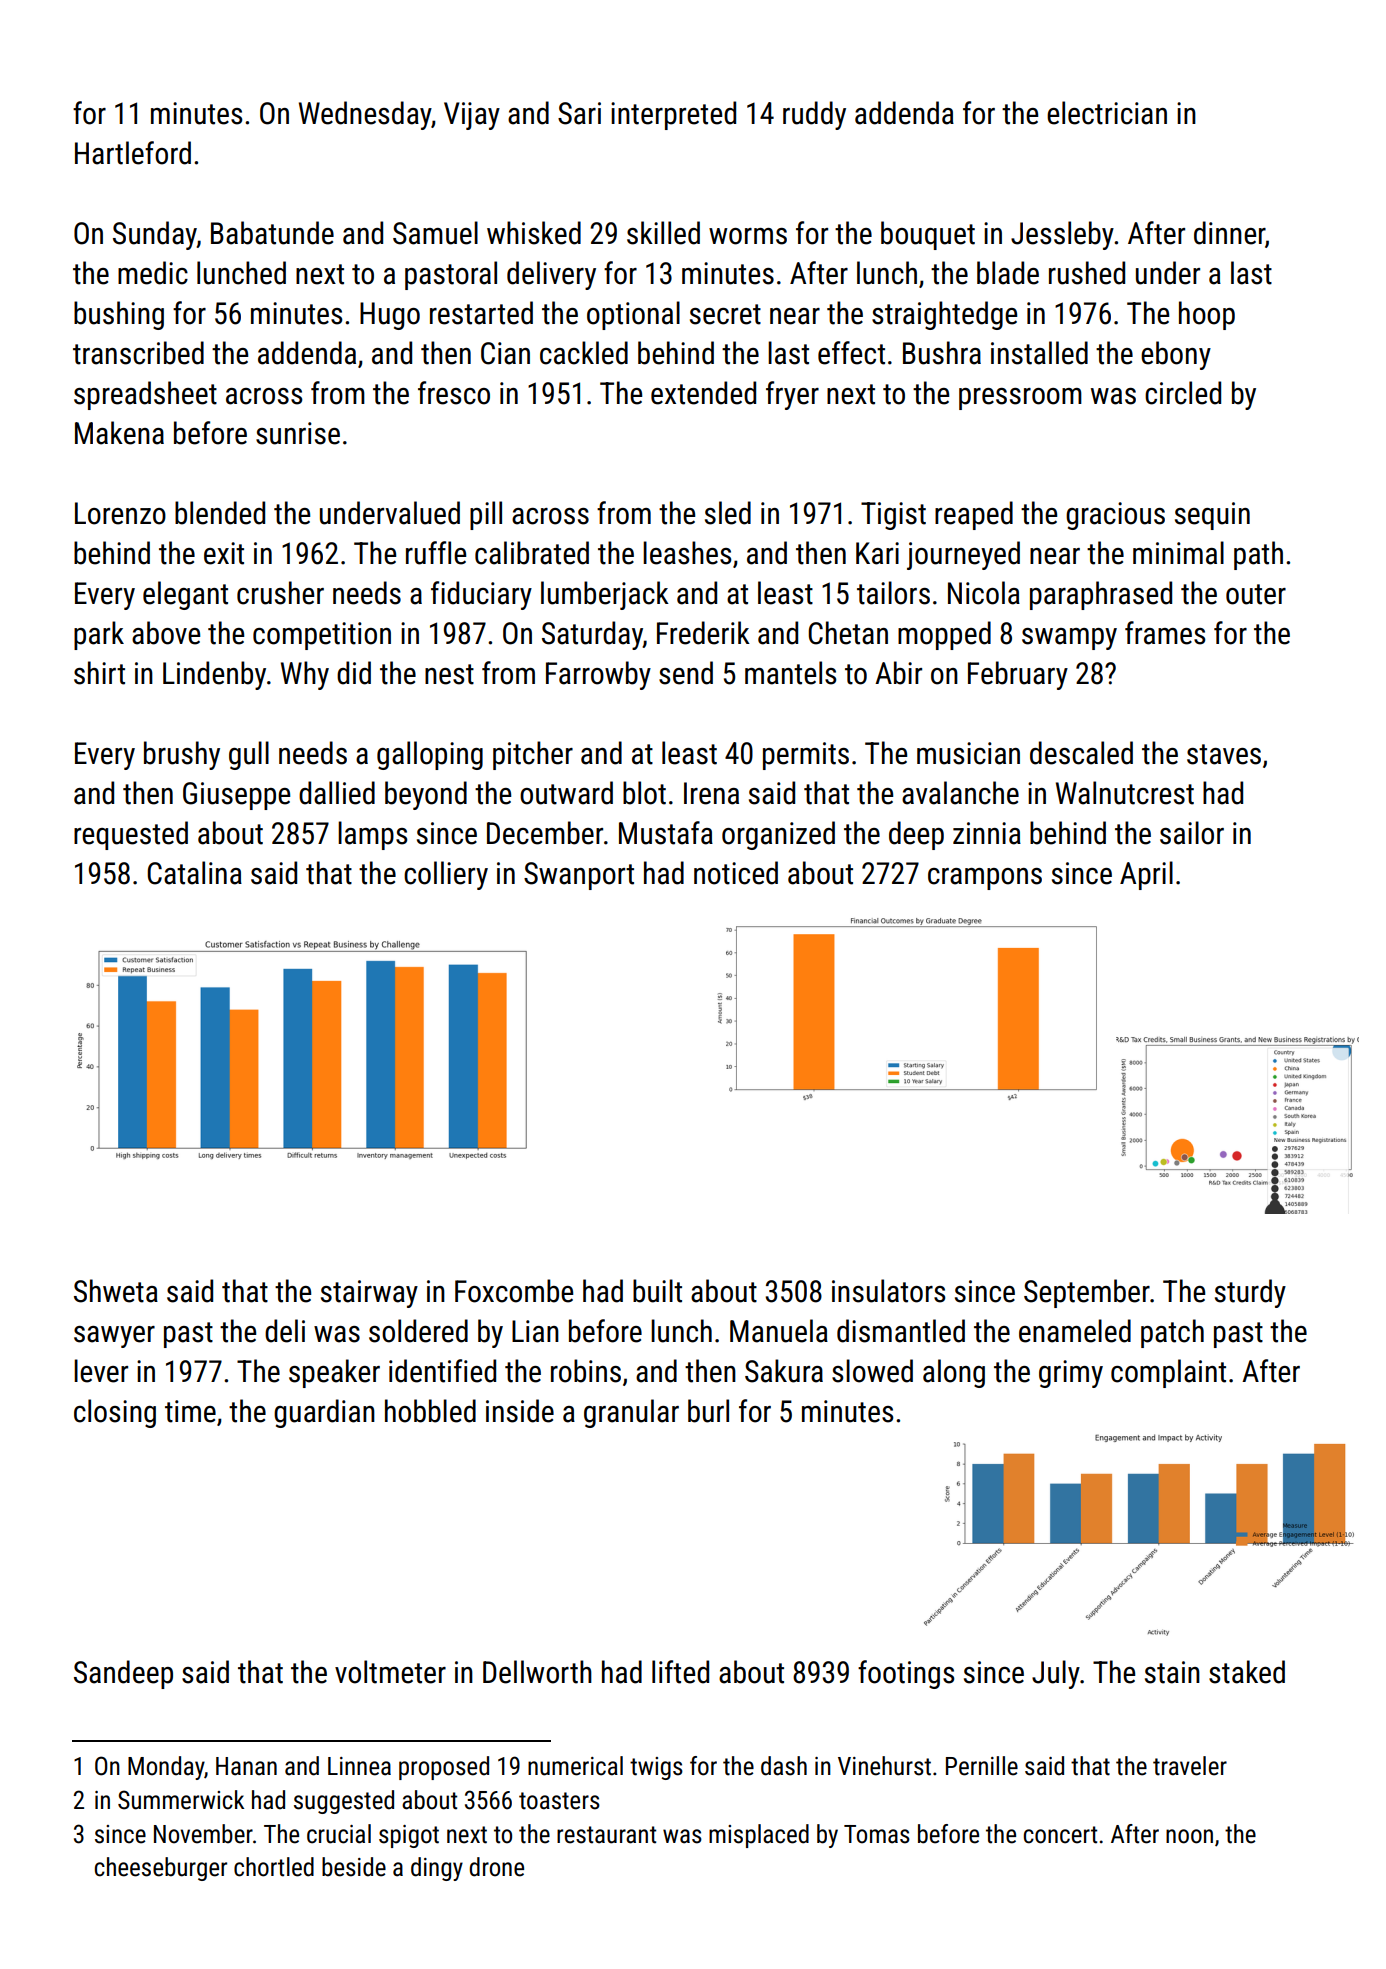  What do you see at coordinates (708, 1411) in the screenshot?
I see `burl` at bounding box center [708, 1411].
